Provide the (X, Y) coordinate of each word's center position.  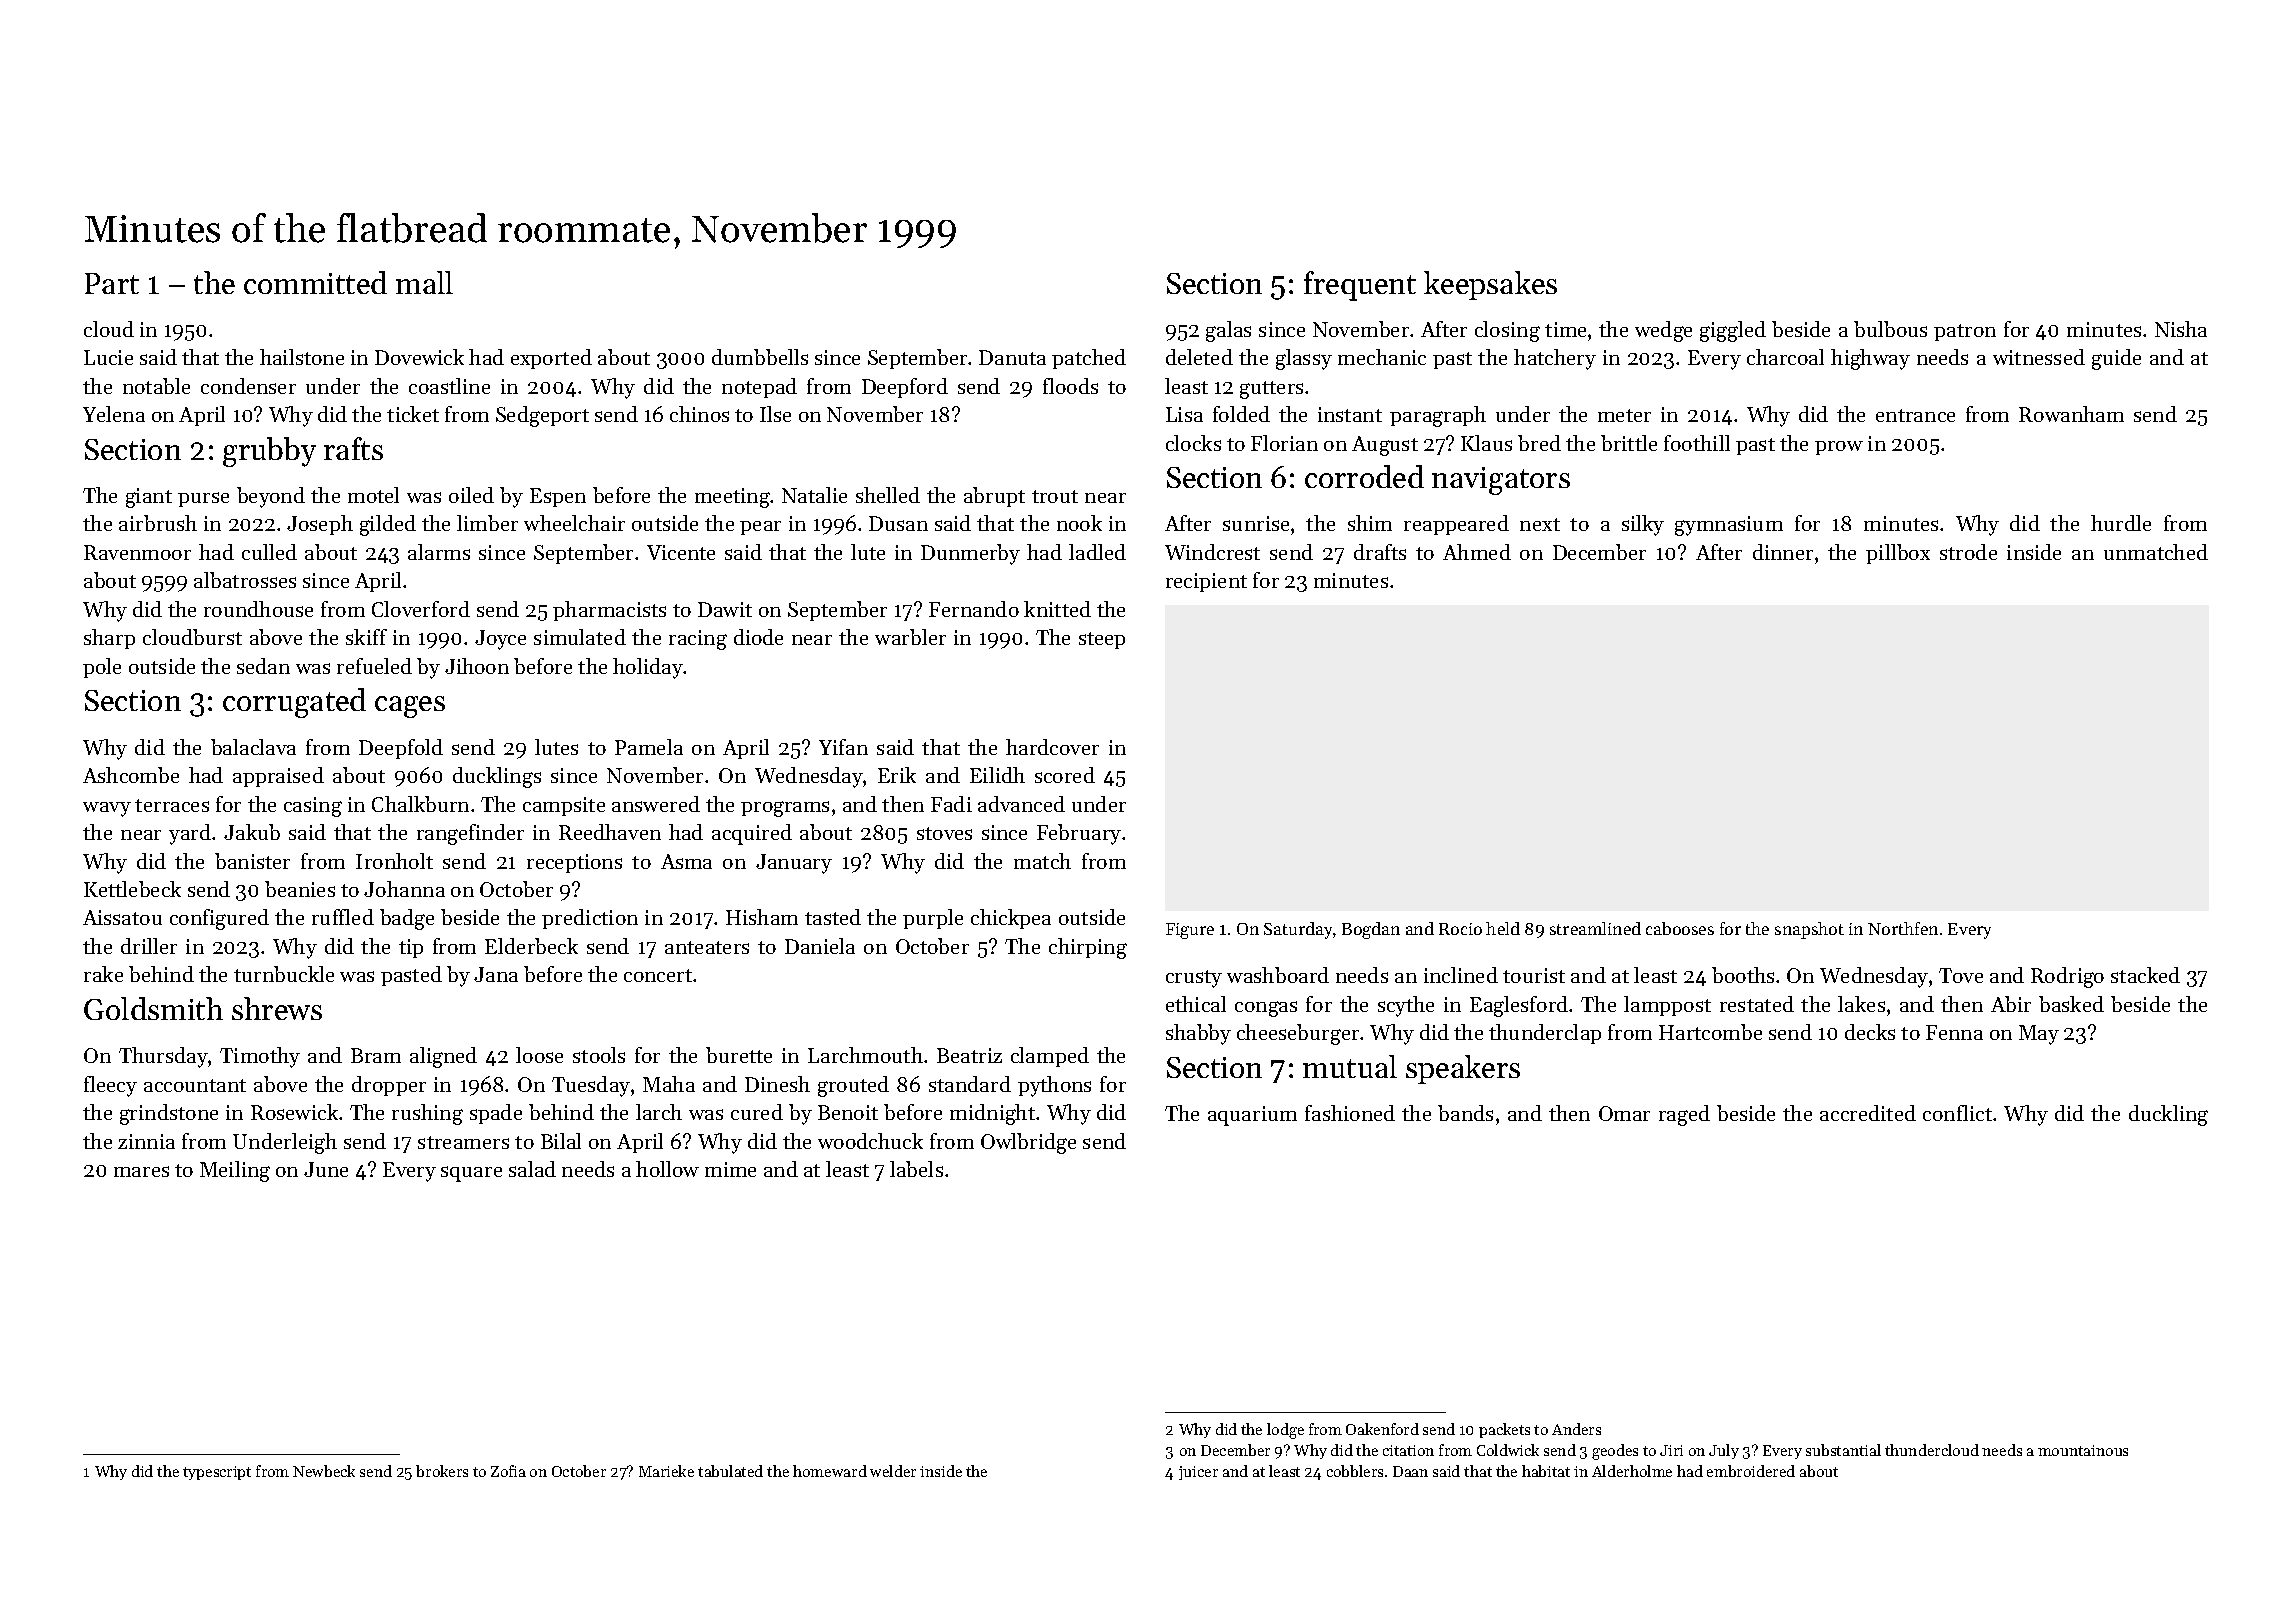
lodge (1285, 1431)
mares (141, 1171)
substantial (1843, 1450)
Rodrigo (2067, 977)
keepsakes (1490, 285)
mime (730, 1169)
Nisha (2181, 329)
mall (424, 282)
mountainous (2083, 1450)
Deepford (905, 388)
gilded (388, 525)
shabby (1198, 1034)
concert (658, 975)
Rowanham (2071, 414)
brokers (442, 1471)
